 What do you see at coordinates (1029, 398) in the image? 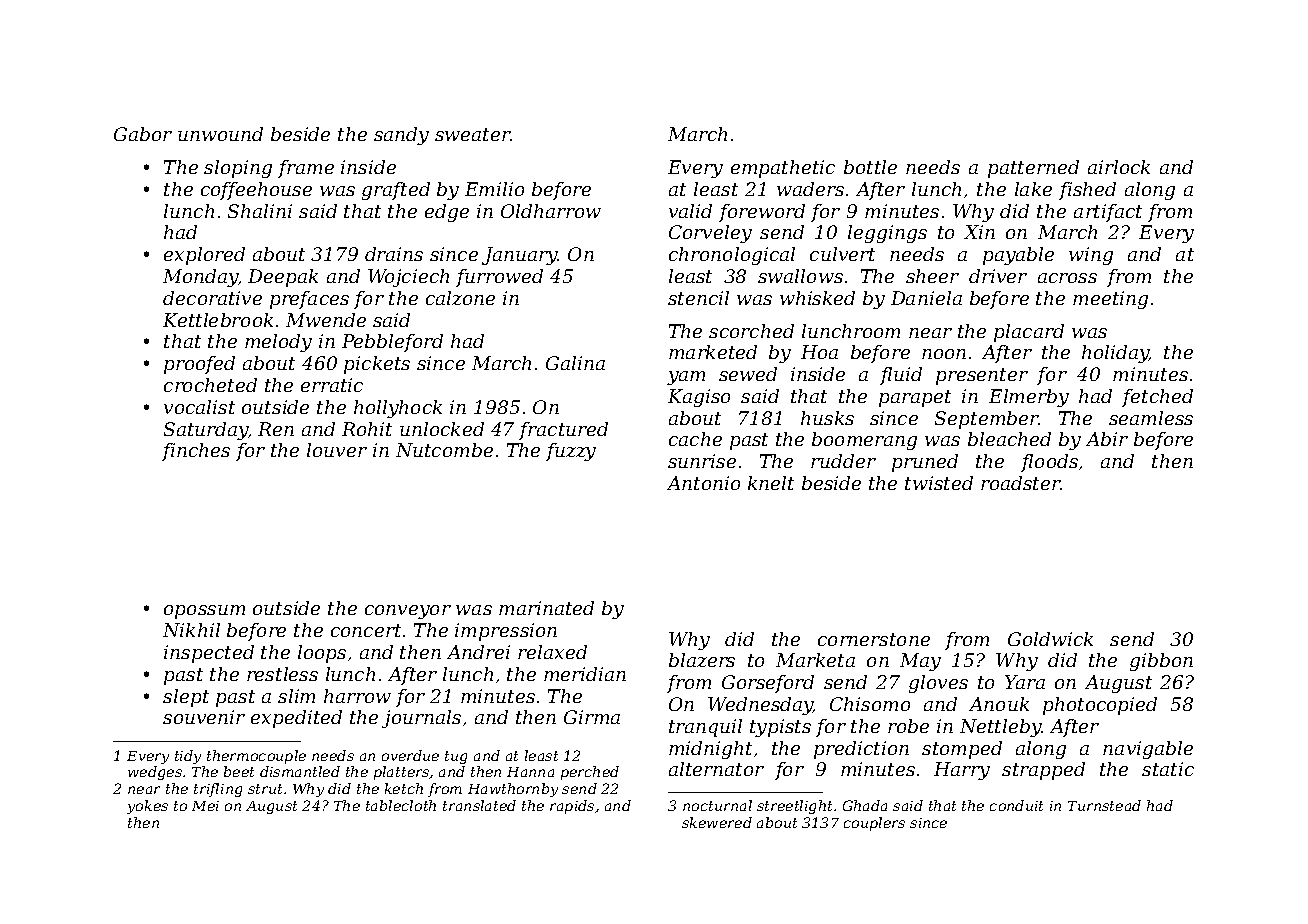
I see `Elmerby` at bounding box center [1029, 398].
